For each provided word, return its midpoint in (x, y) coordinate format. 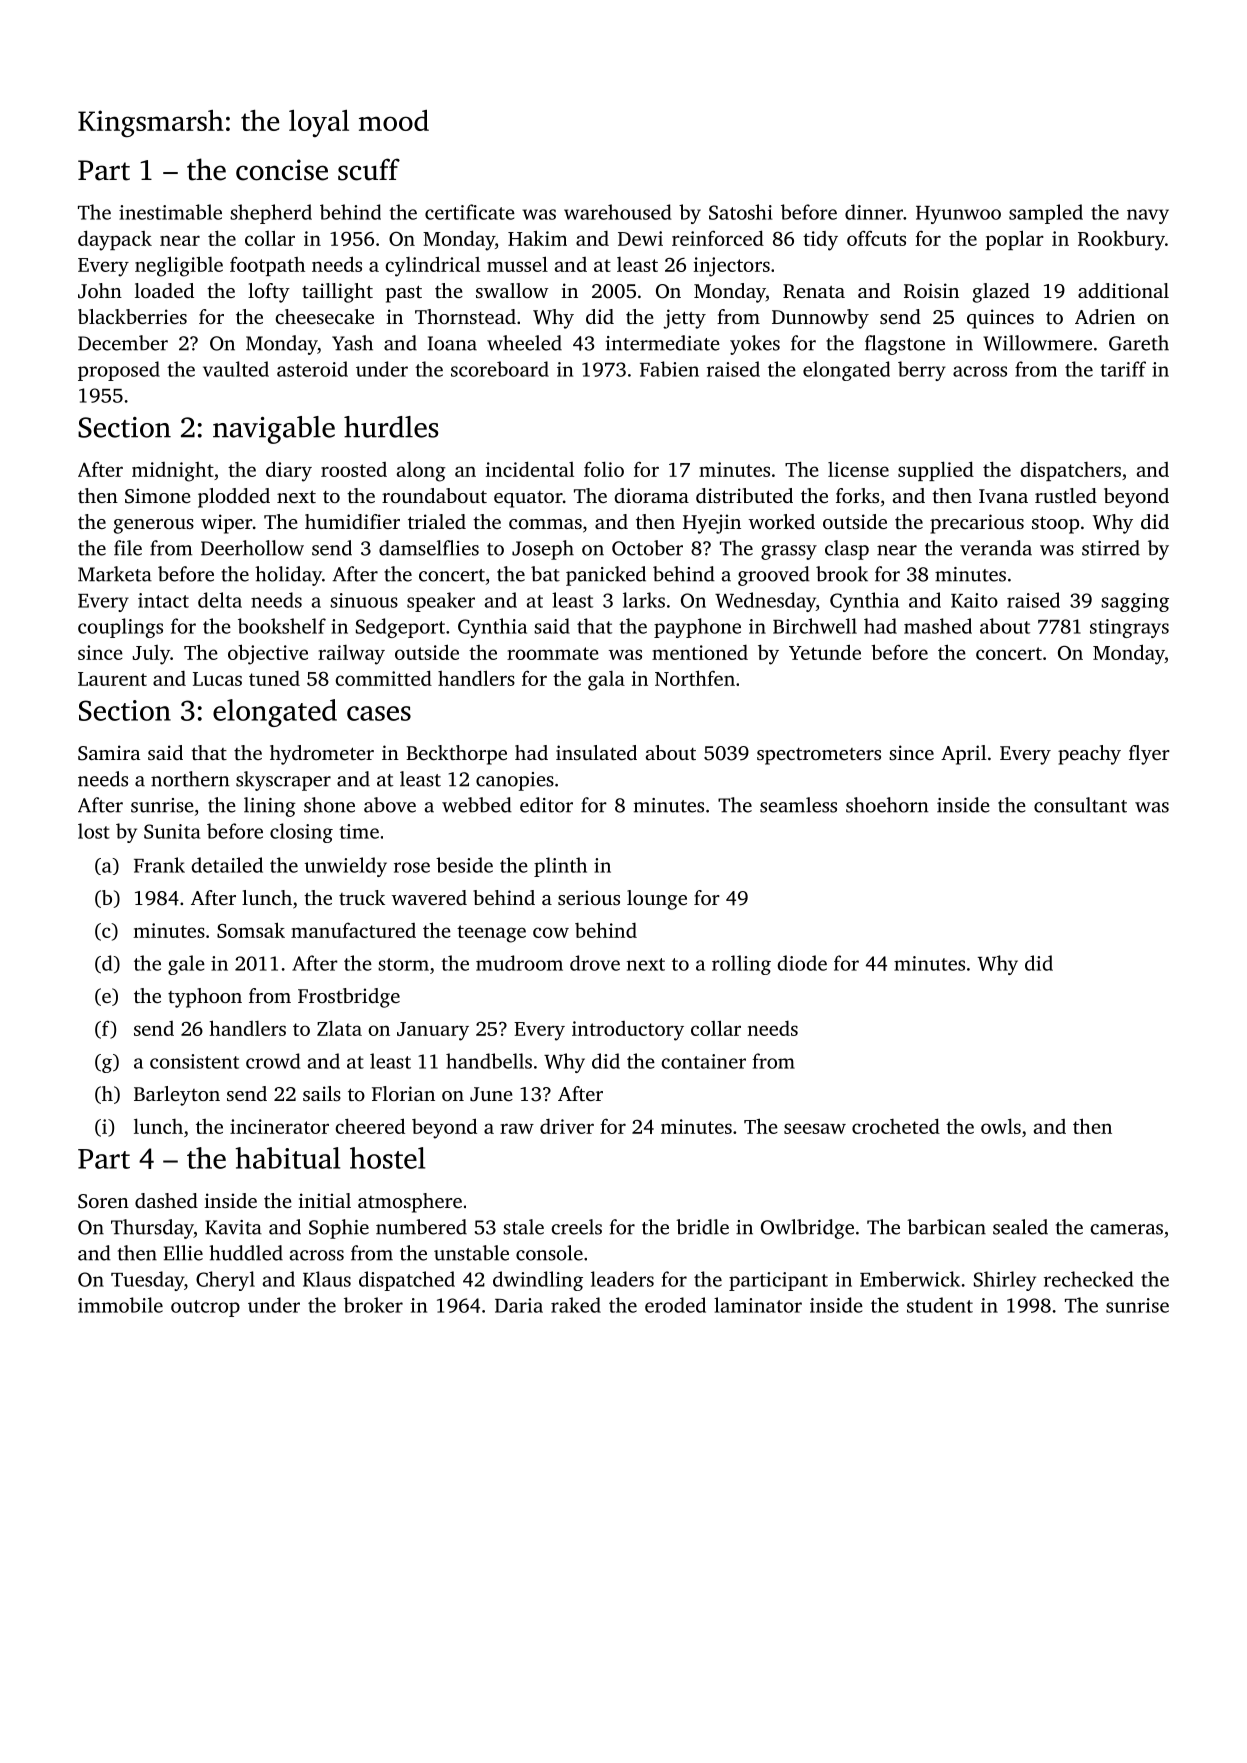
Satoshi (741, 212)
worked (782, 521)
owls (1001, 1126)
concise (282, 170)
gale (186, 965)
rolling (741, 965)
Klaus (327, 1279)
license (858, 469)
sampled (1046, 214)
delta (220, 600)
